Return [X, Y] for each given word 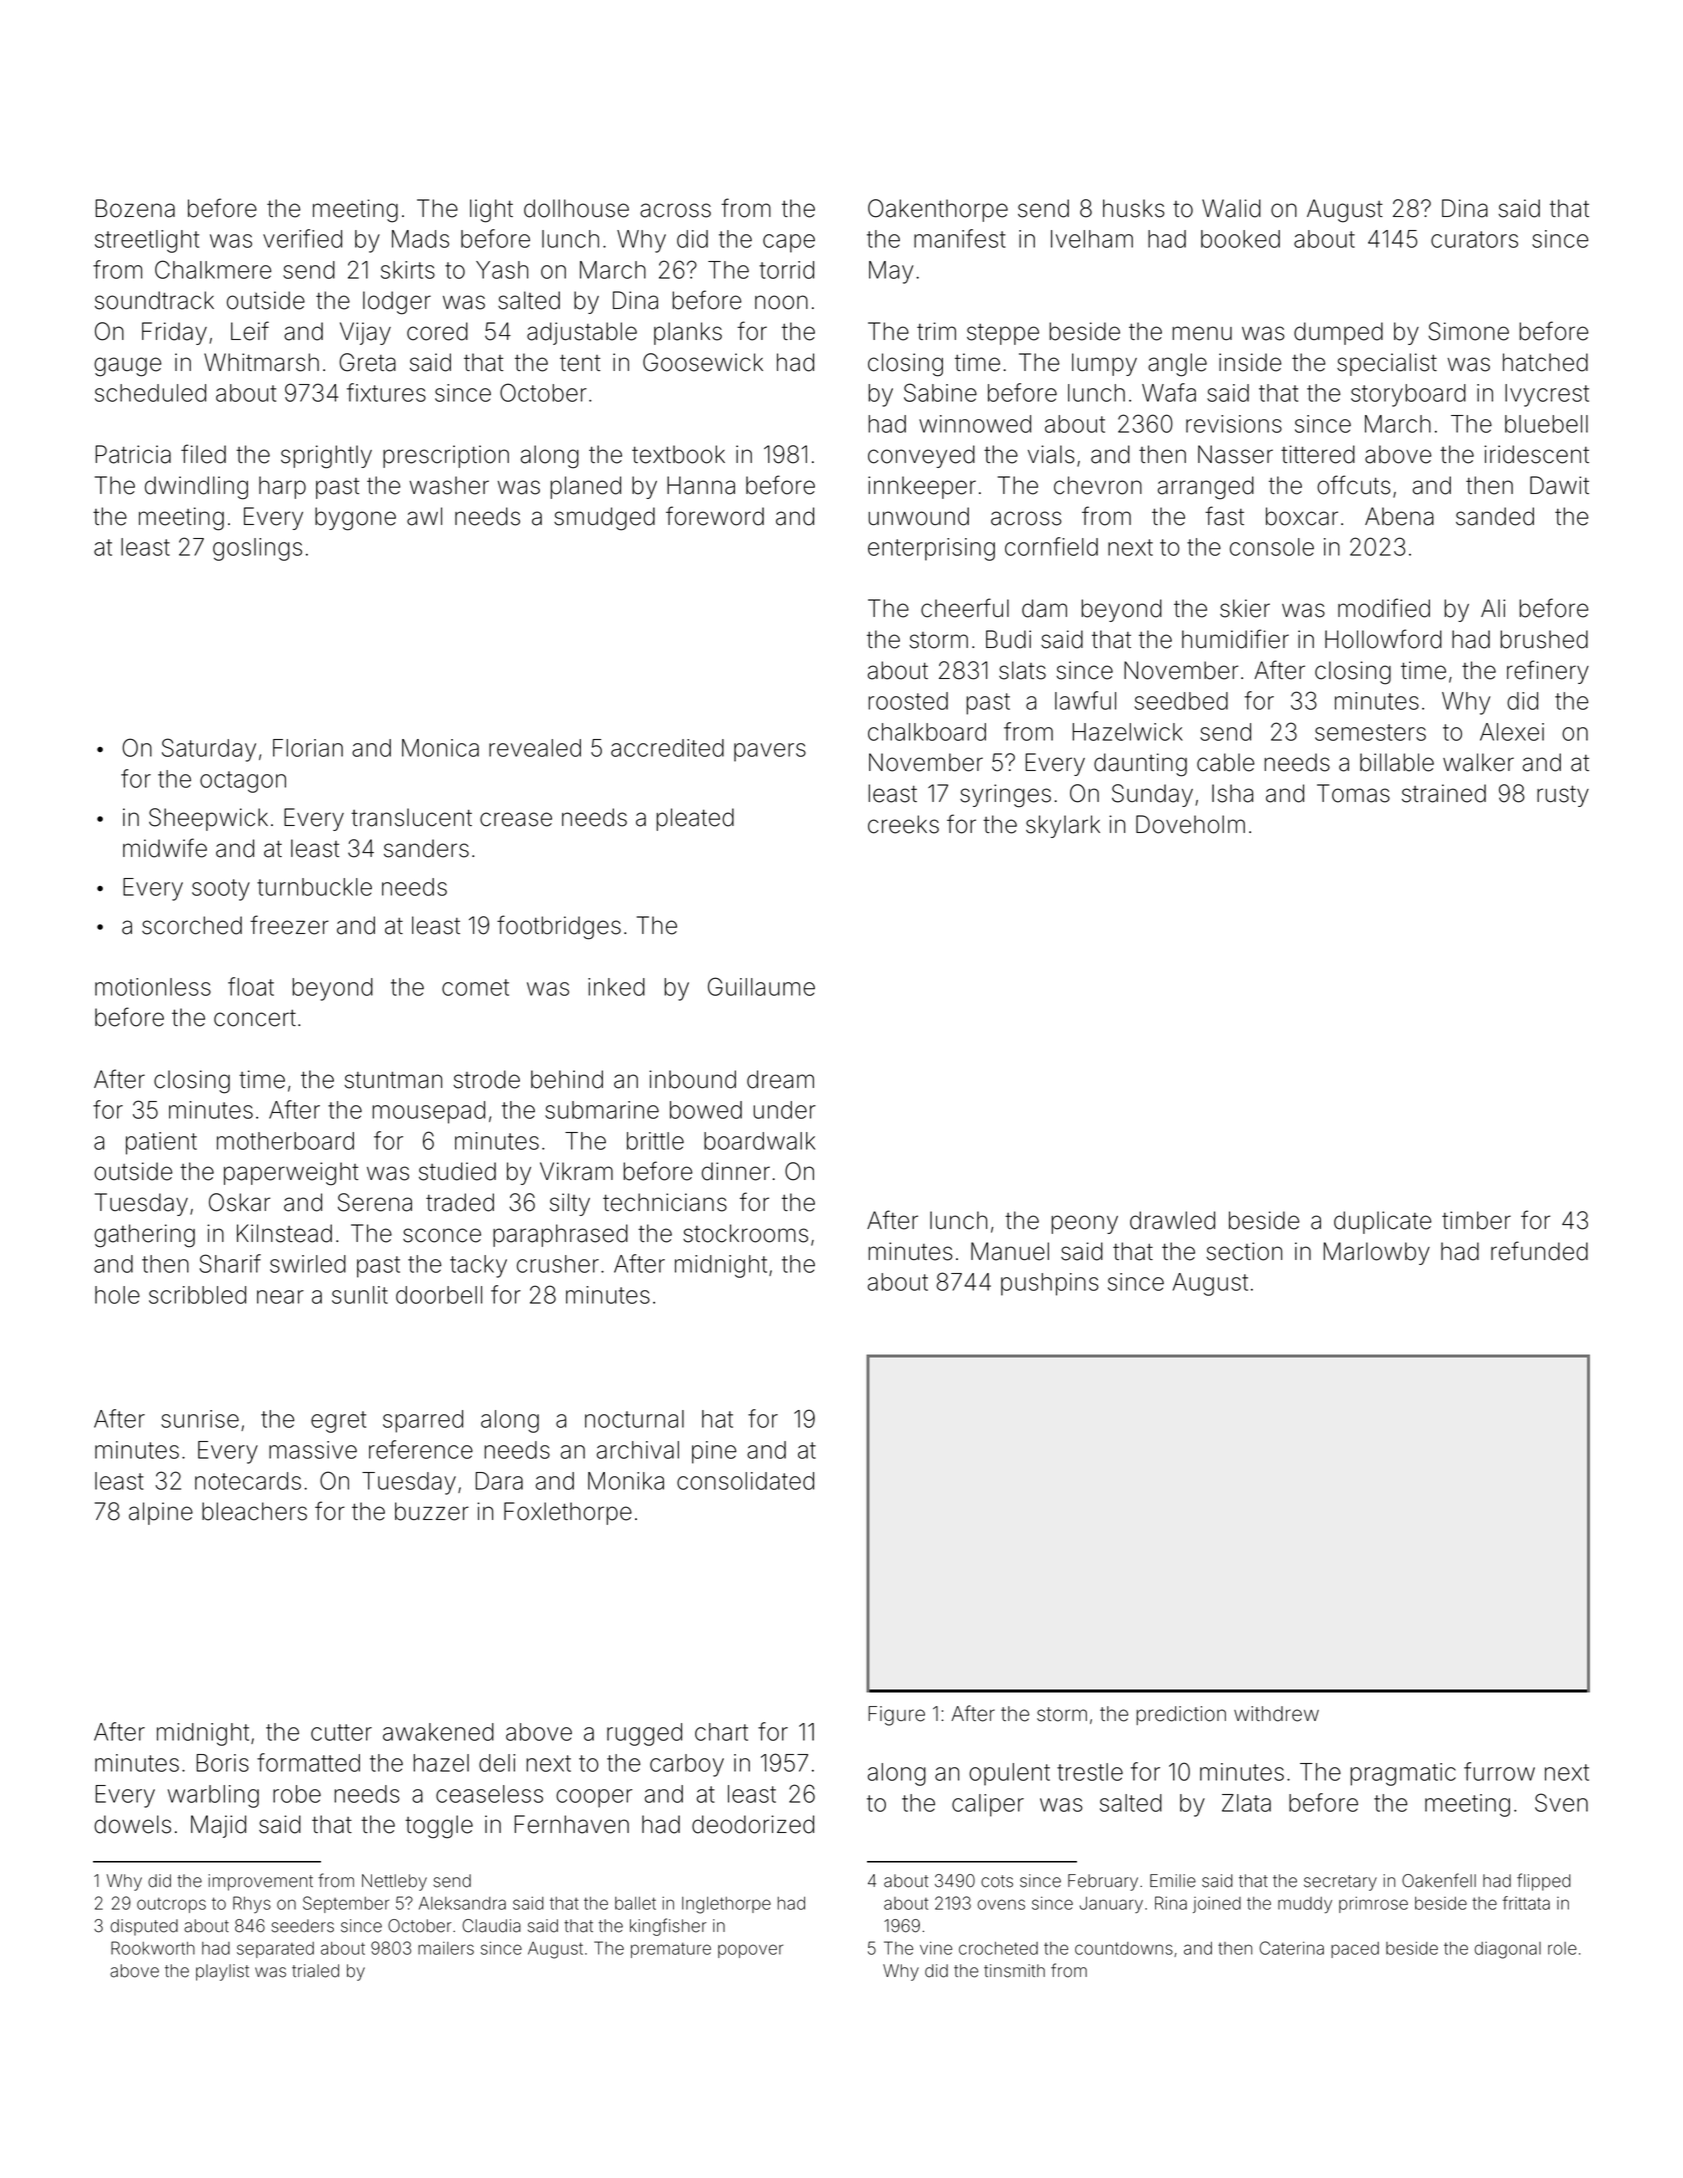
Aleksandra [462, 1903]
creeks [903, 824]
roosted [908, 701]
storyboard [1408, 395]
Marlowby [1377, 1253]
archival [638, 1450]
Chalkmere [213, 269]
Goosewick [703, 362]
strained [1444, 793]
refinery [1548, 672]
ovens [1001, 1904]
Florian [308, 748]
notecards [248, 1481]
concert [255, 1018]
